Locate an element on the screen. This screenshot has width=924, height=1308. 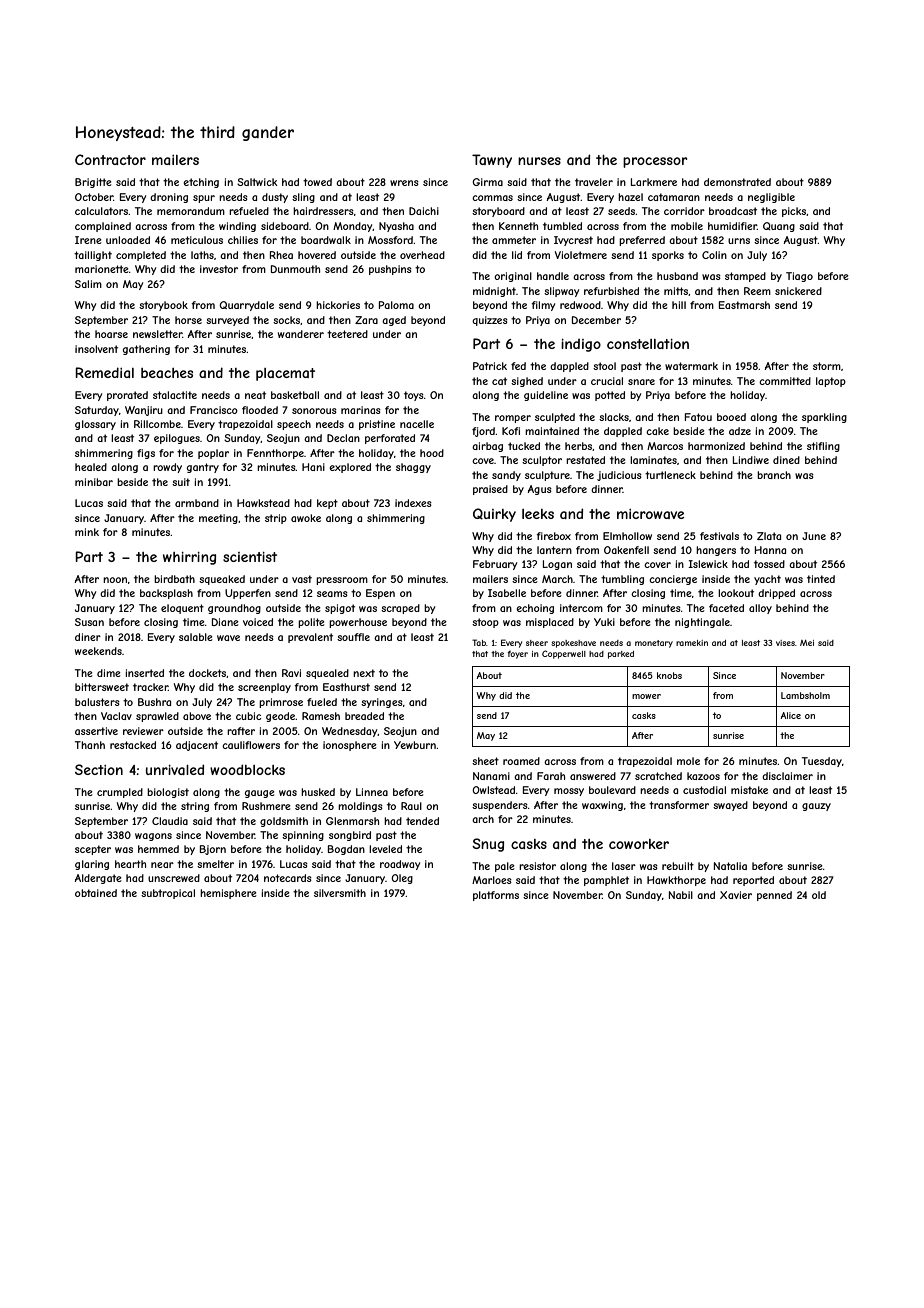
laths is located at coordinates (202, 255).
